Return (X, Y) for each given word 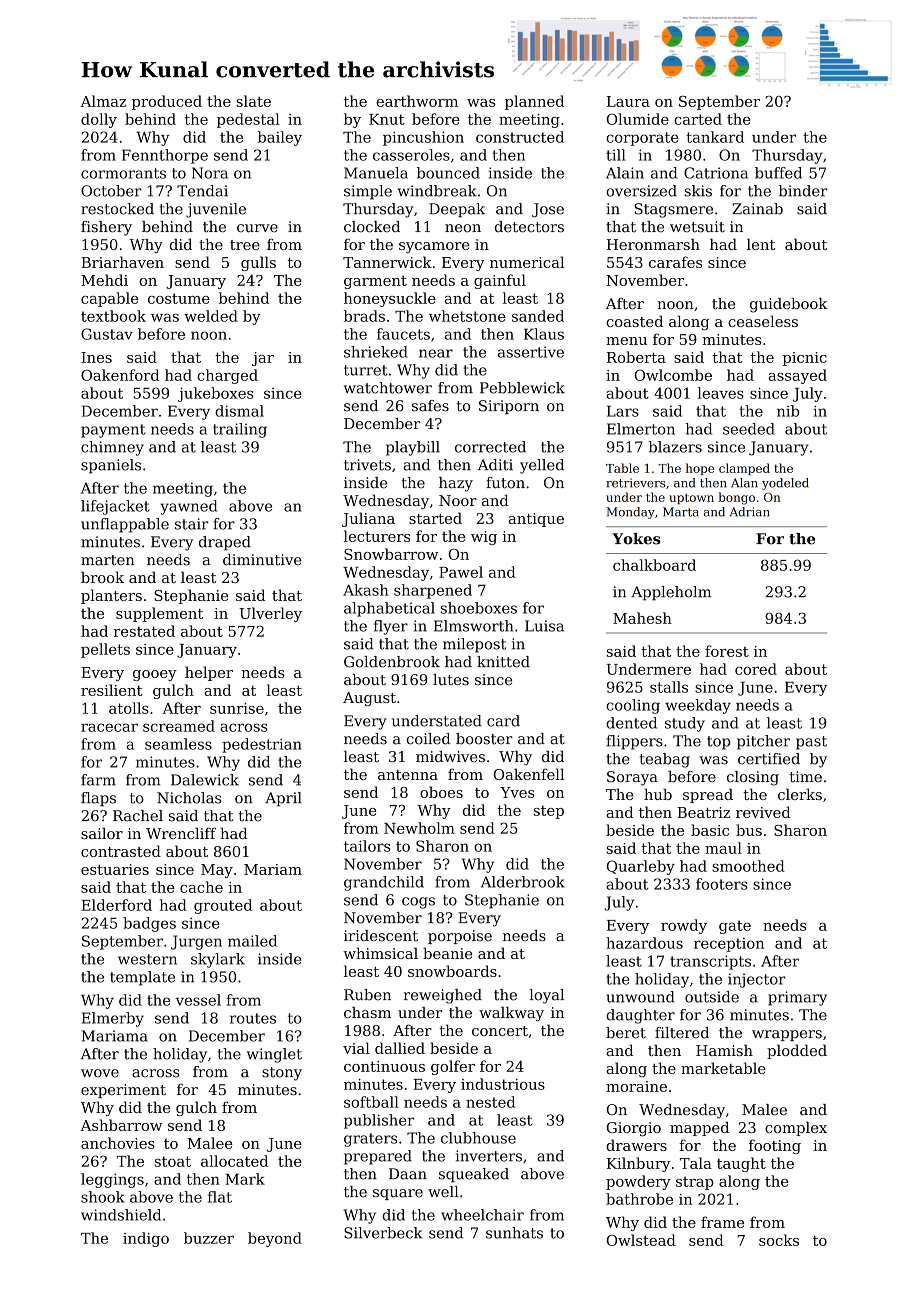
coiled (429, 739)
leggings (112, 1180)
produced (167, 102)
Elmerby (113, 1019)
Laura (628, 101)
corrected (490, 447)
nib (788, 411)
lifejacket (115, 507)
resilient (112, 690)
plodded (797, 1052)
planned (534, 102)
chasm (367, 1012)
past (811, 743)
